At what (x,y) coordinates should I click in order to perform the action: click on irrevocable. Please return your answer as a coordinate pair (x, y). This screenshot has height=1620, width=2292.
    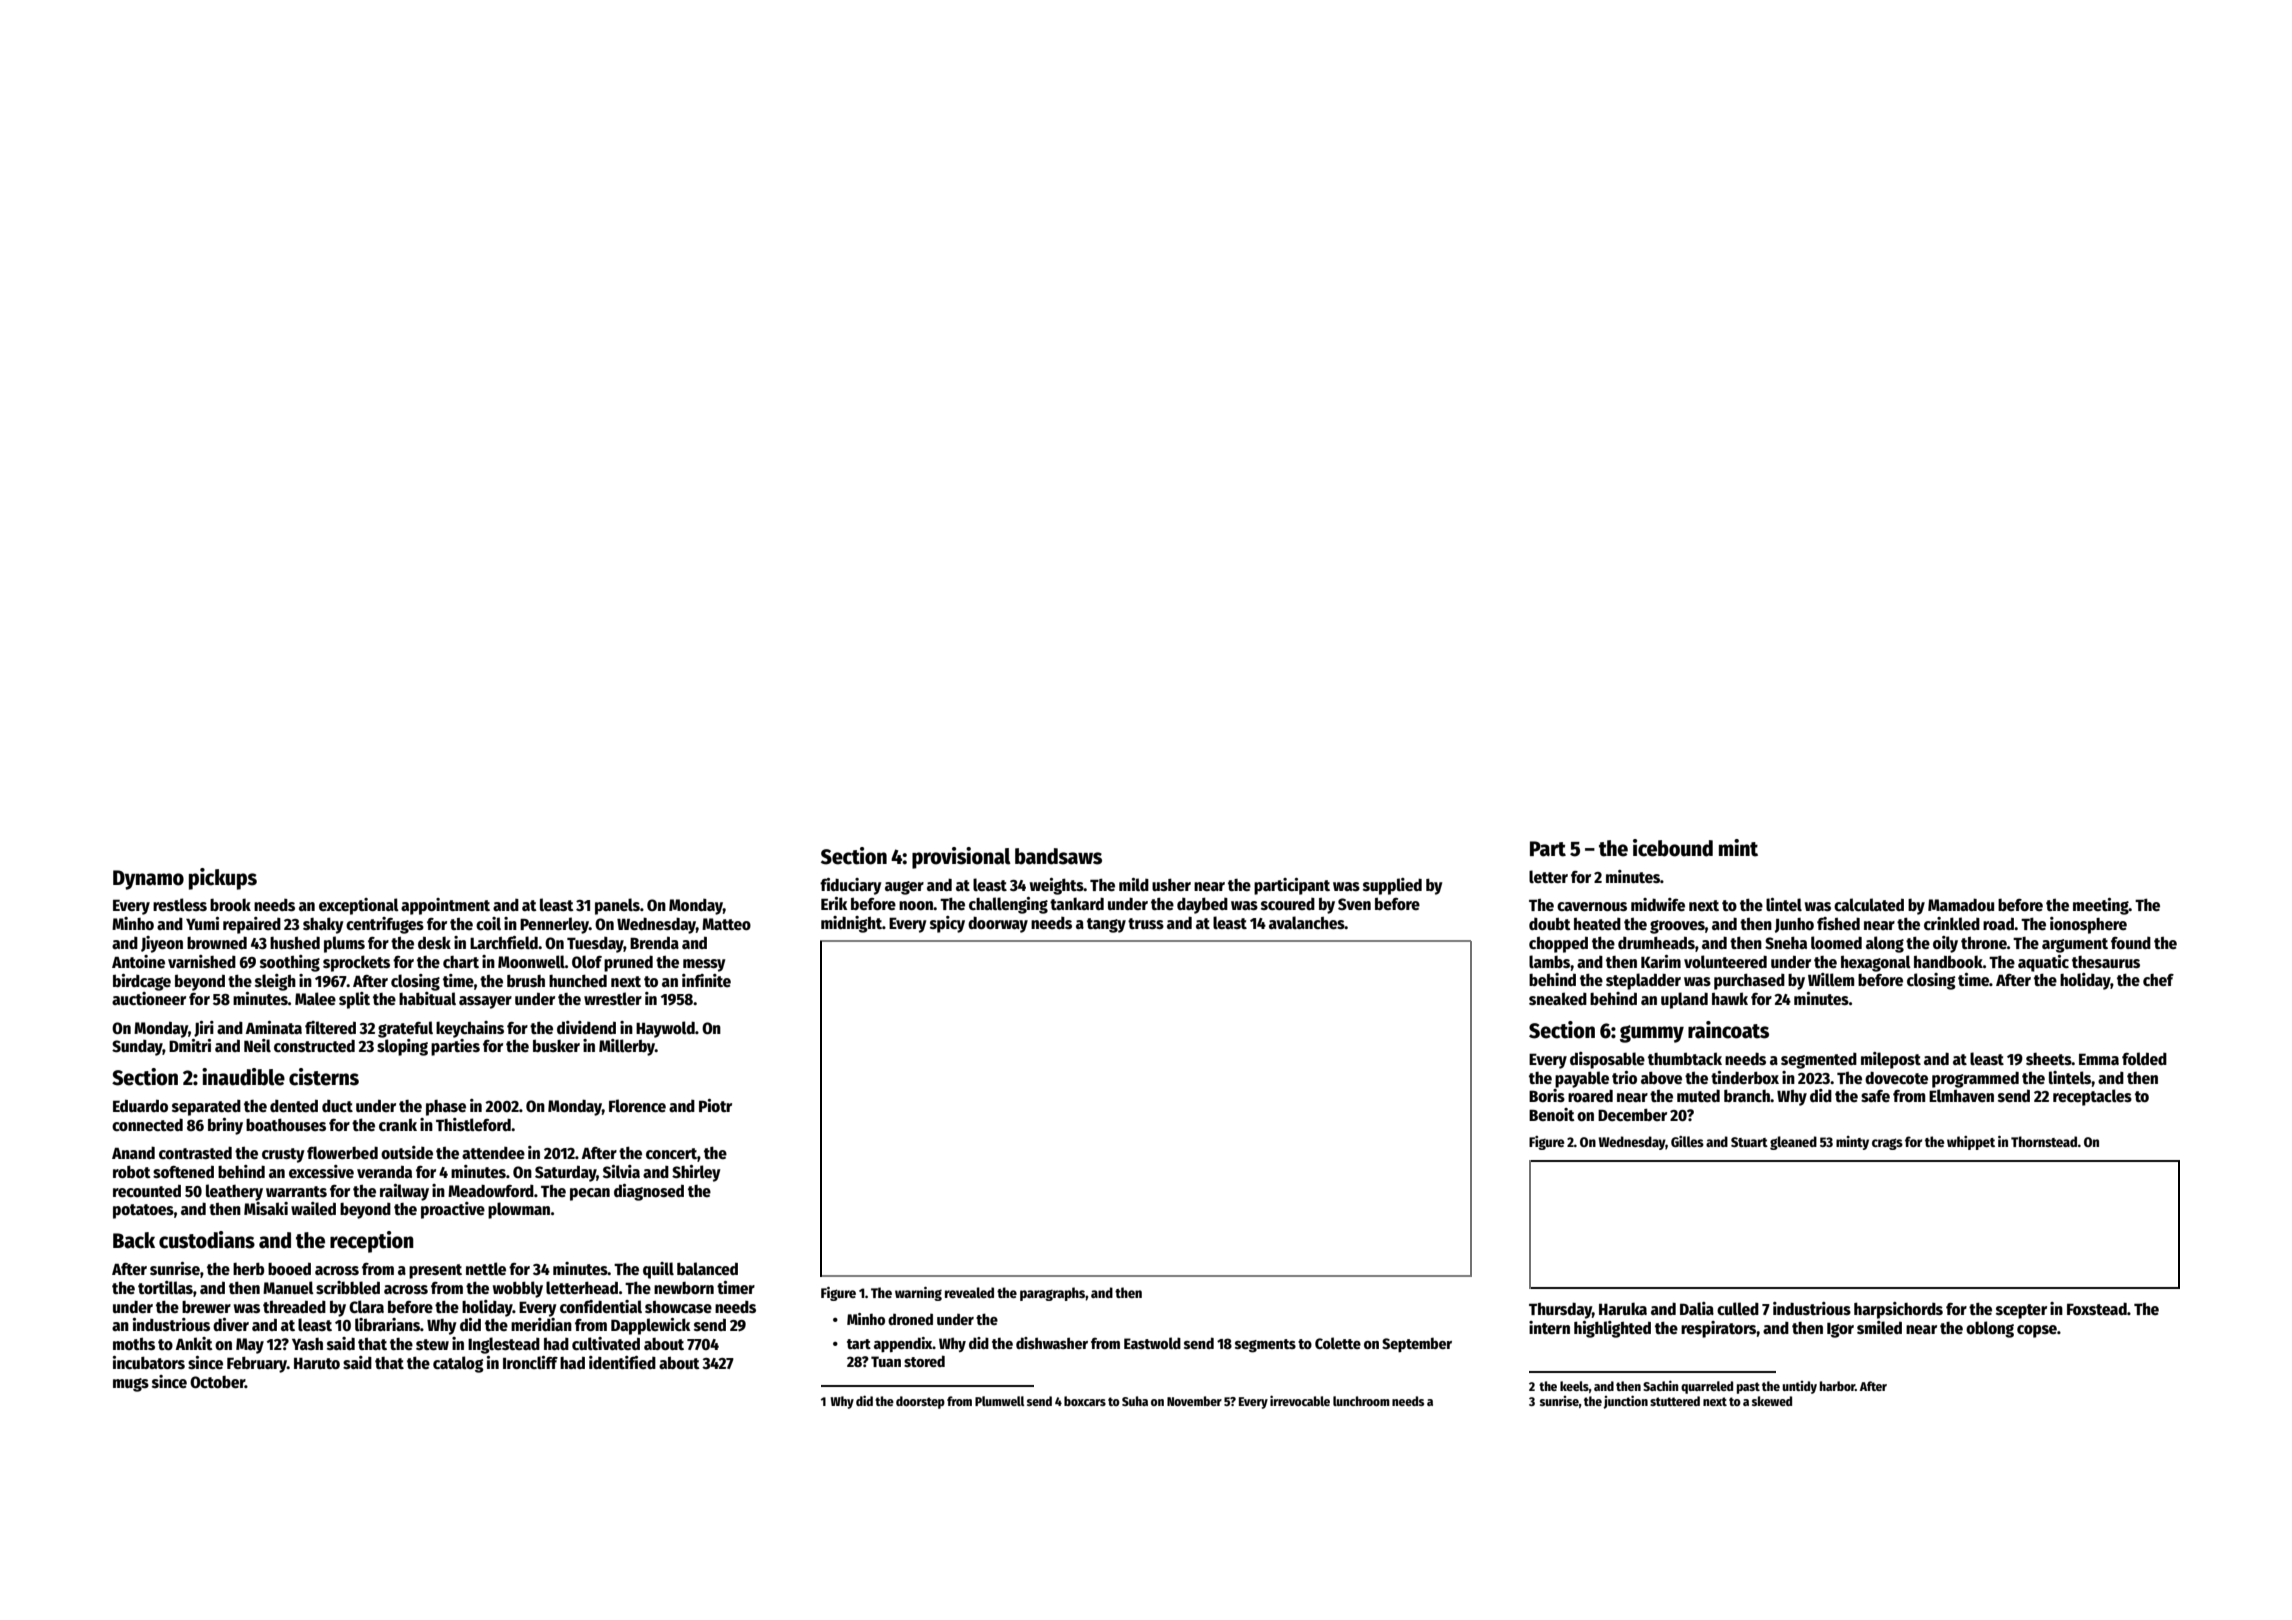
    Looking at the image, I should click on (1300, 1400).
